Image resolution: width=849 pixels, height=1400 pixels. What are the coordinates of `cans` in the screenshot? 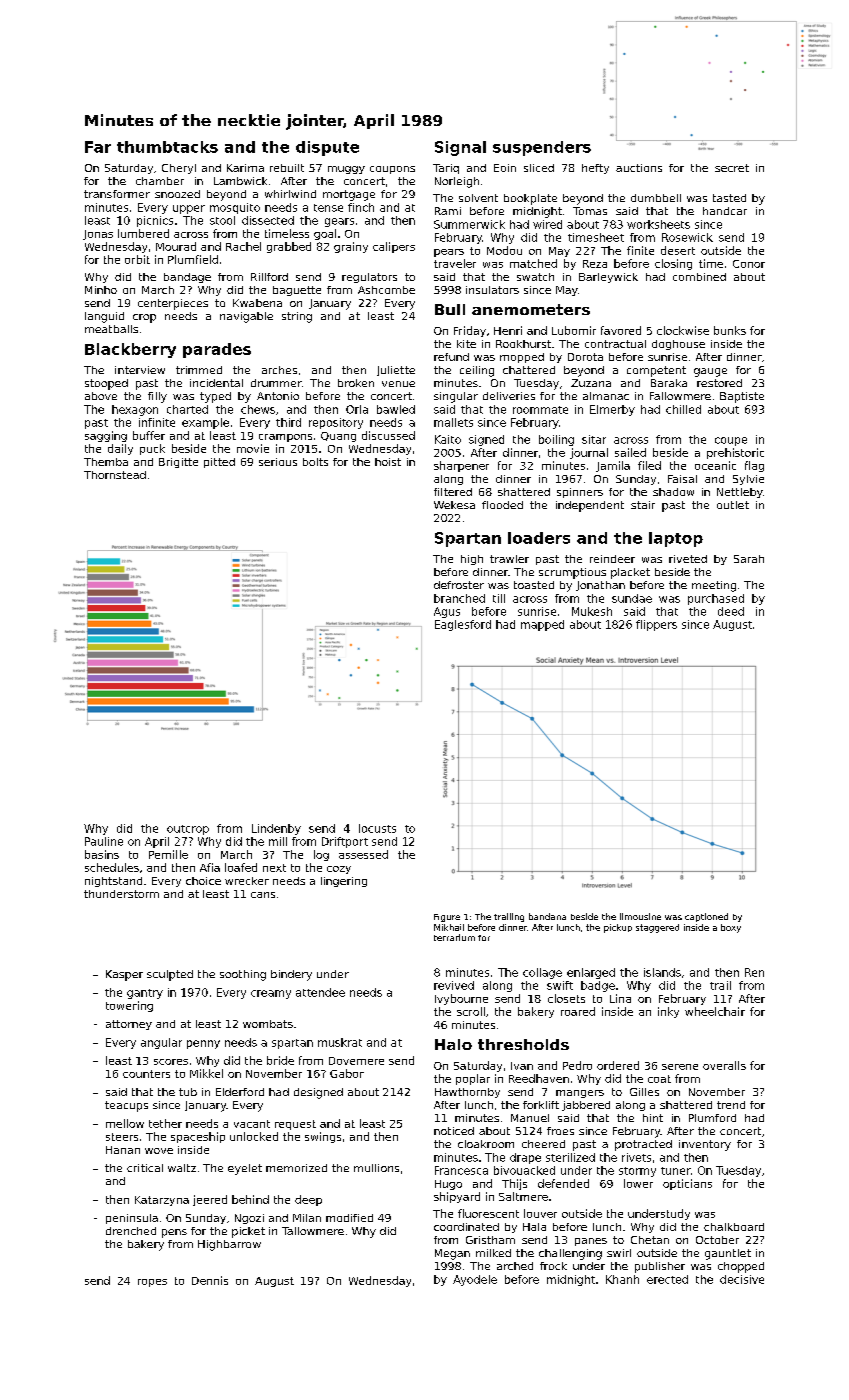 It's located at (263, 895).
